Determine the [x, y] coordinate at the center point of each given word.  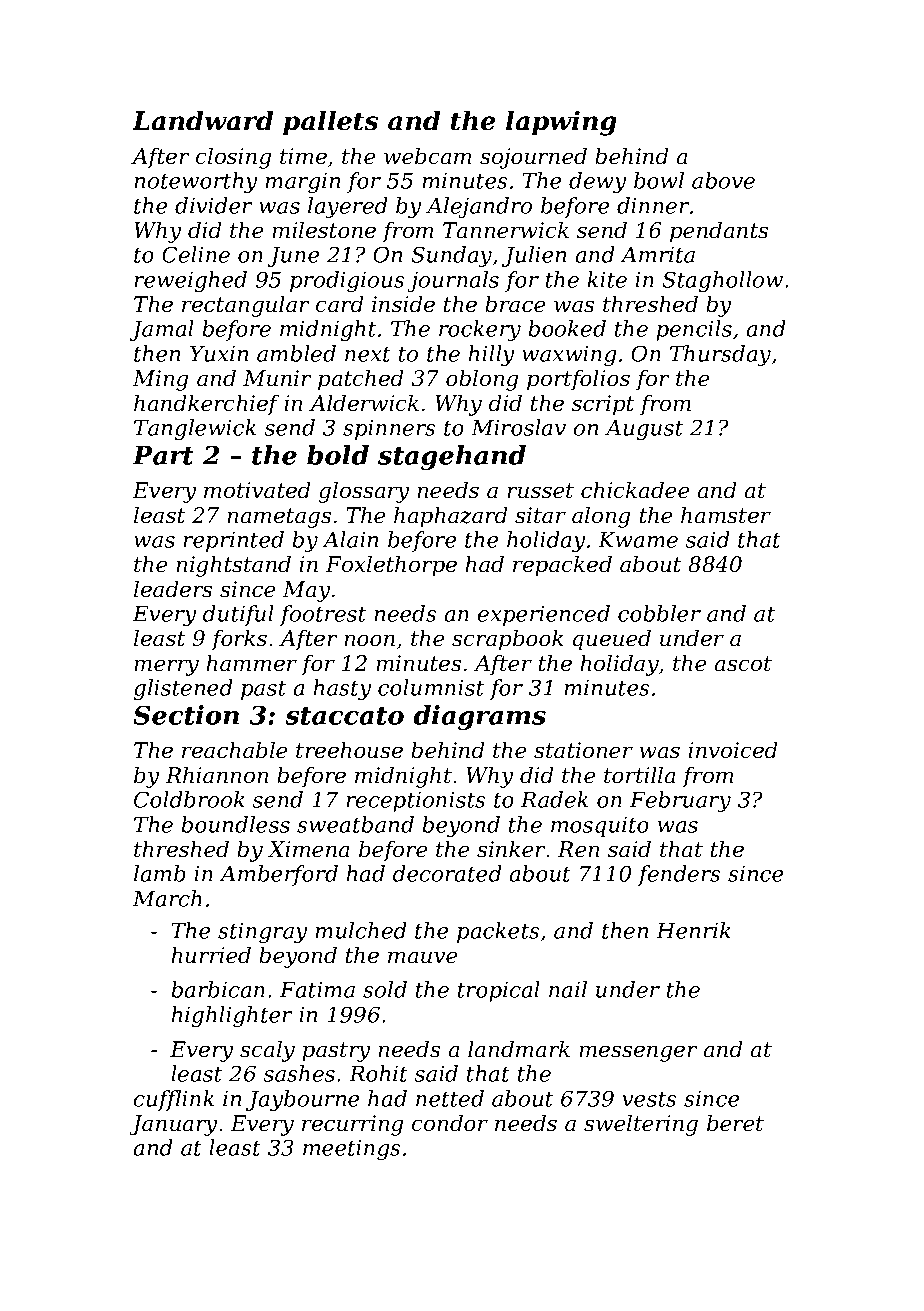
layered [347, 207]
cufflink [174, 1100]
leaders [173, 589]
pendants [719, 232]
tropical [499, 991]
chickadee [635, 490]
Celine [196, 254]
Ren [578, 849]
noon [369, 640]
